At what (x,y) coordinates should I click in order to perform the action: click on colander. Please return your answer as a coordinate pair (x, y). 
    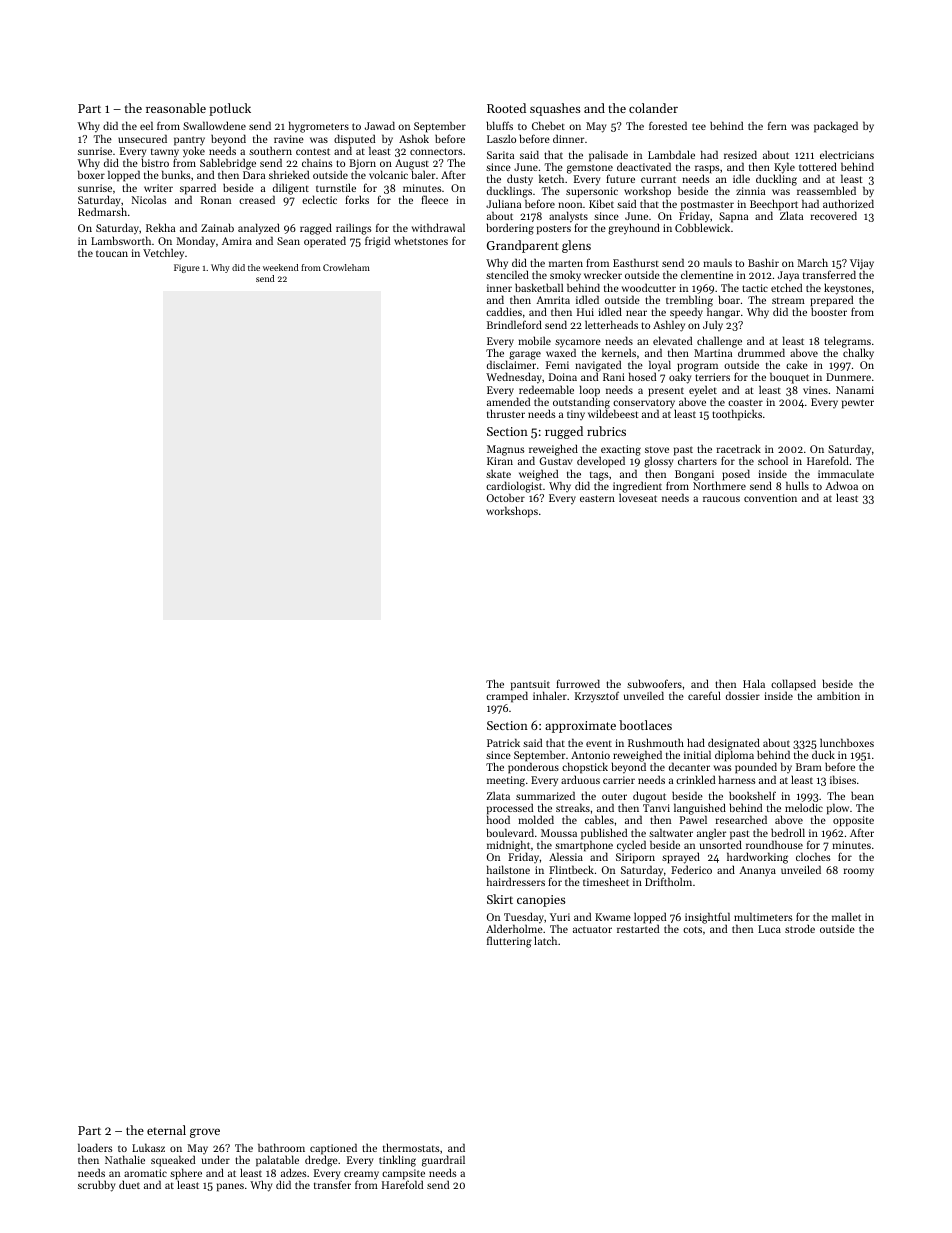
    Looking at the image, I should click on (653, 108).
